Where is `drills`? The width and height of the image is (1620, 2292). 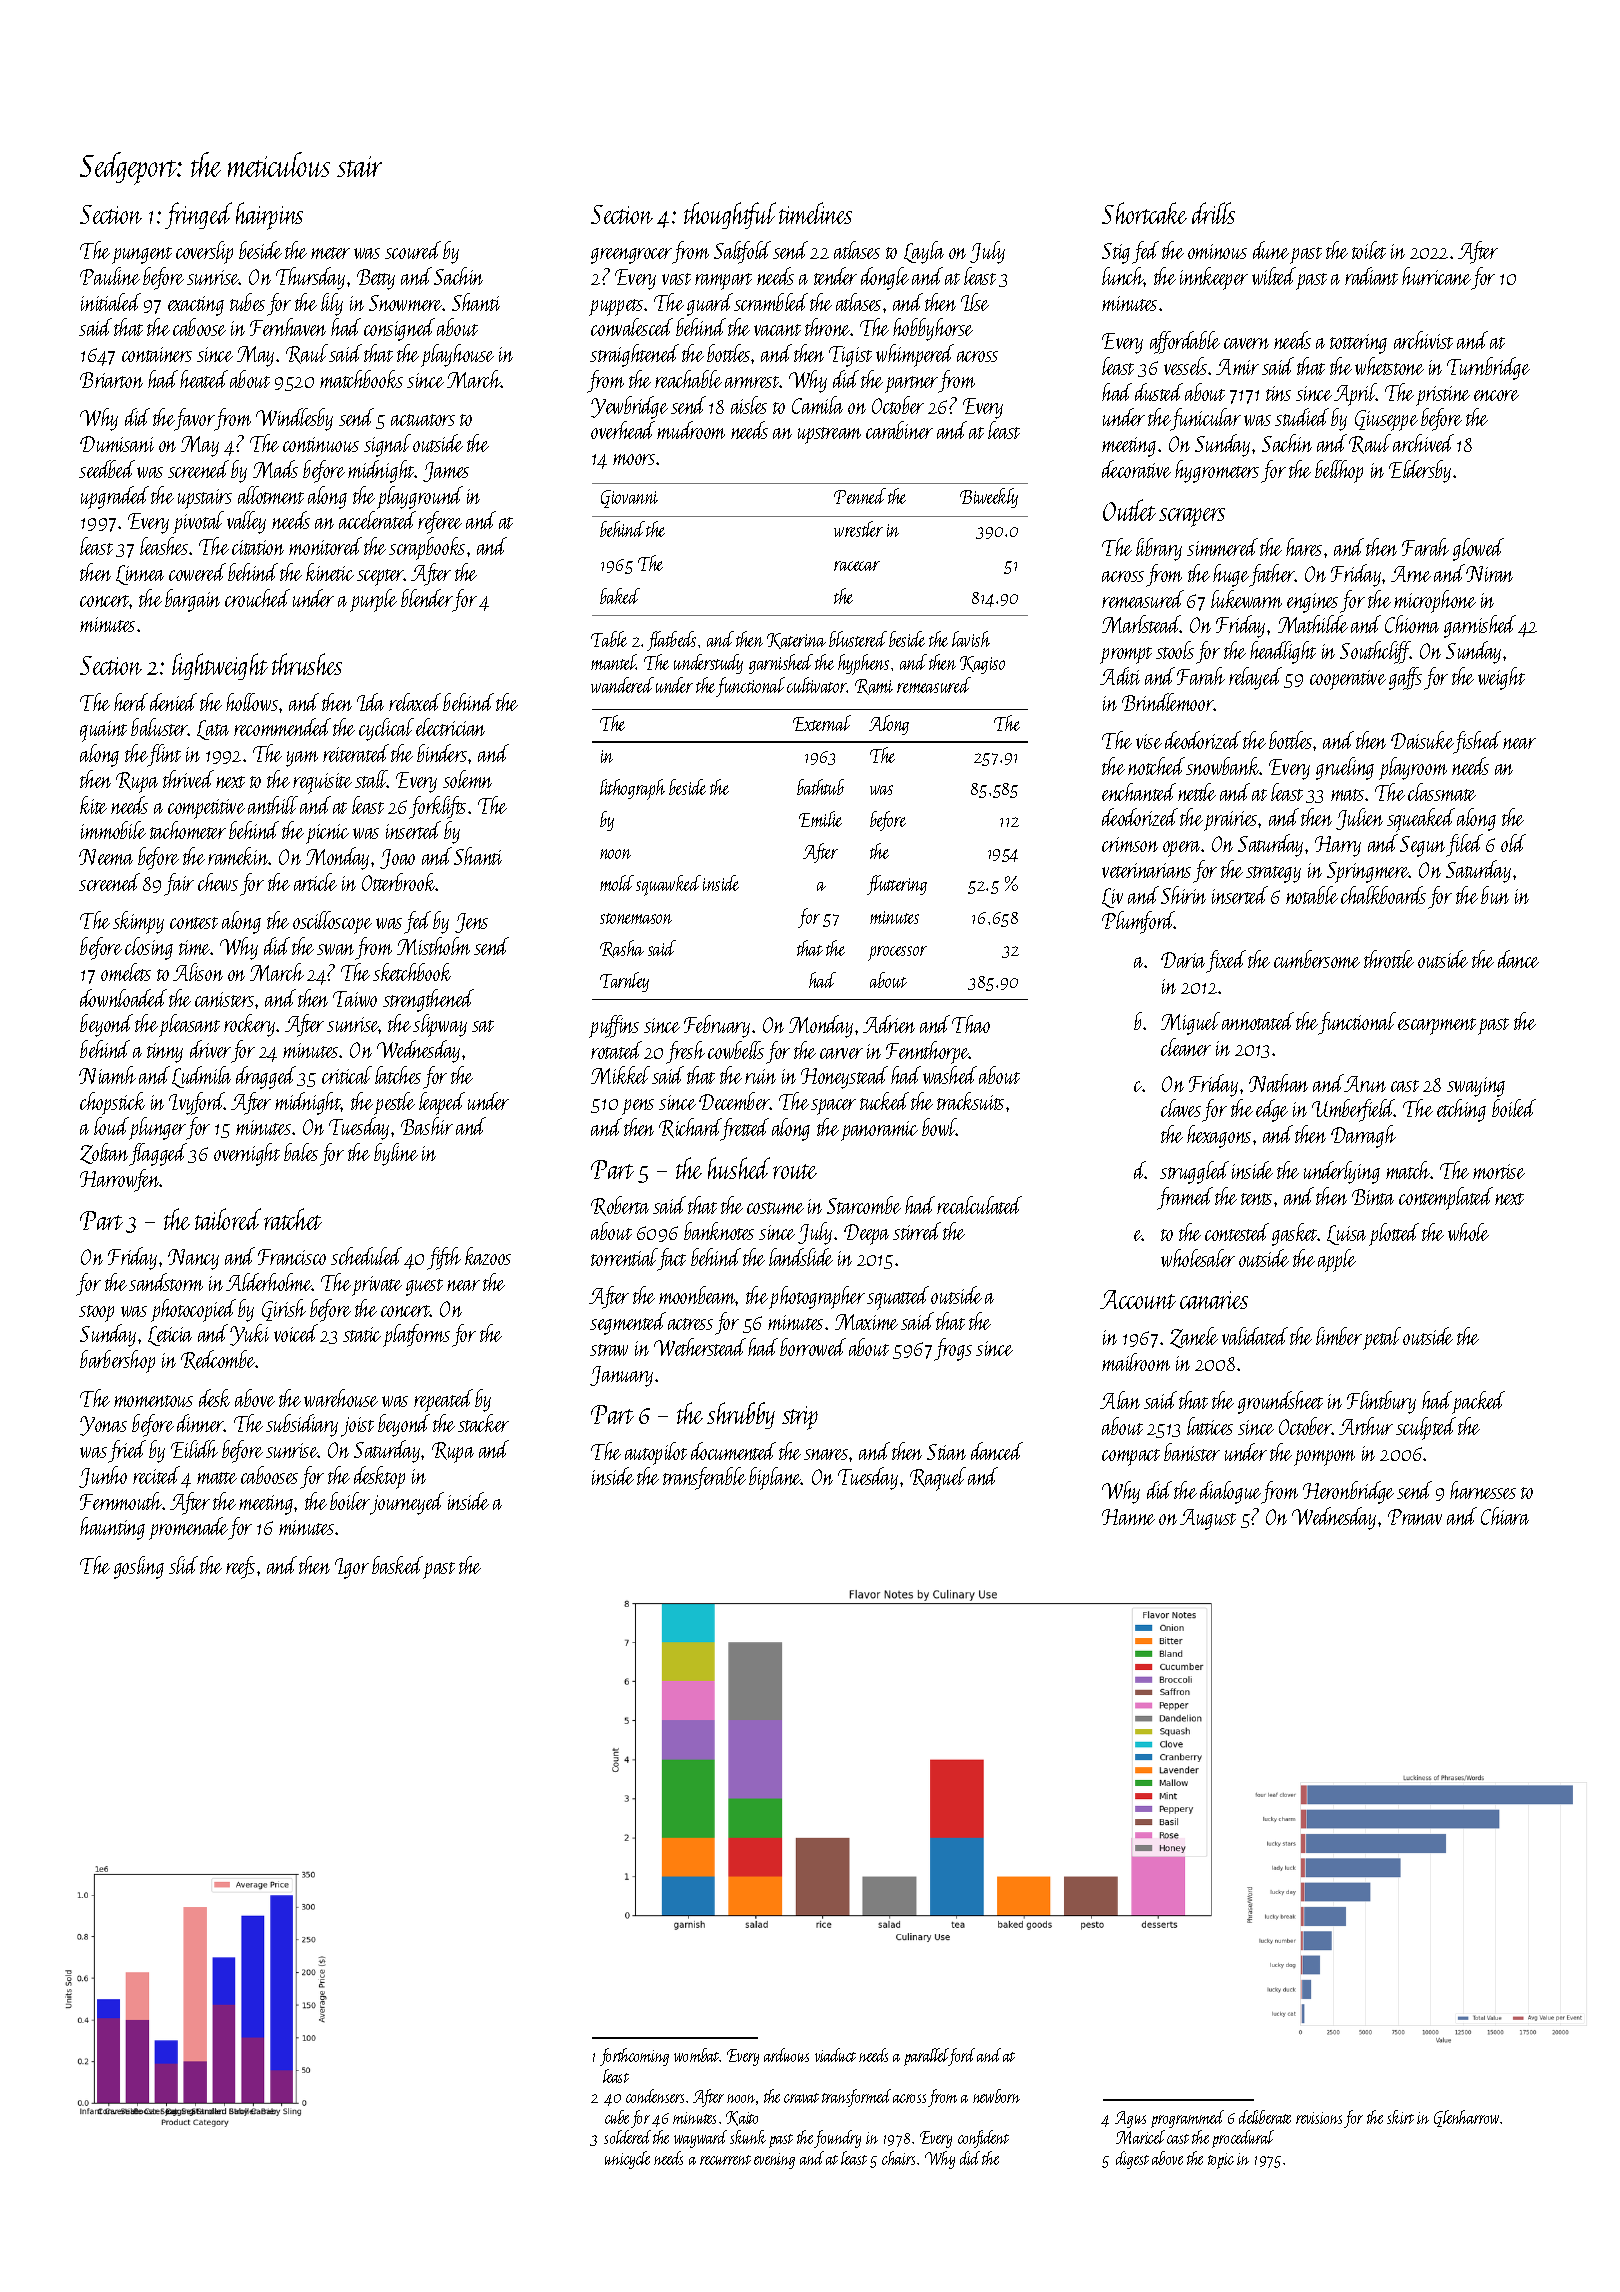
drills is located at coordinates (1213, 213).
